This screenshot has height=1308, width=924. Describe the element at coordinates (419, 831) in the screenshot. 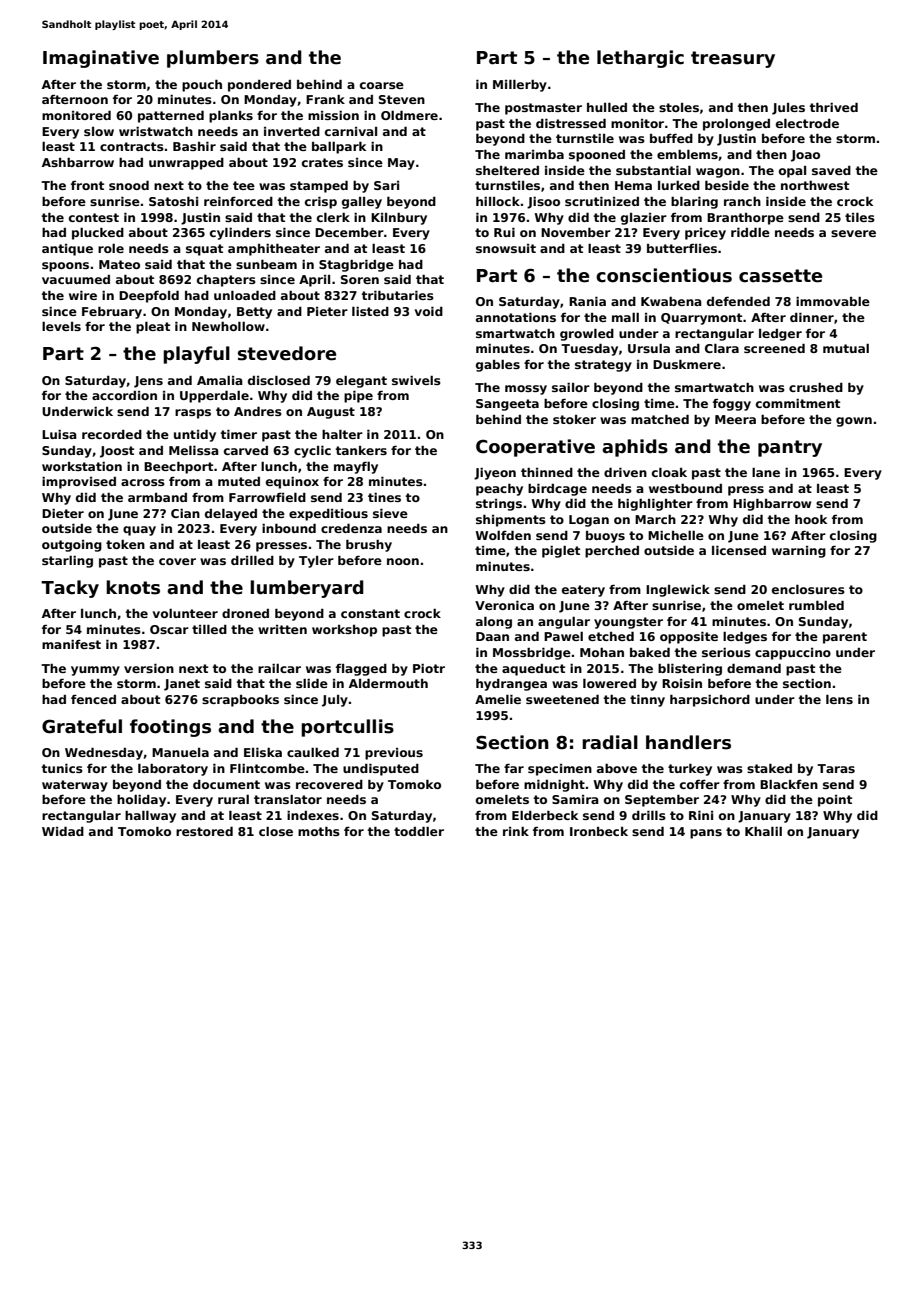

I see `toddler` at that location.
